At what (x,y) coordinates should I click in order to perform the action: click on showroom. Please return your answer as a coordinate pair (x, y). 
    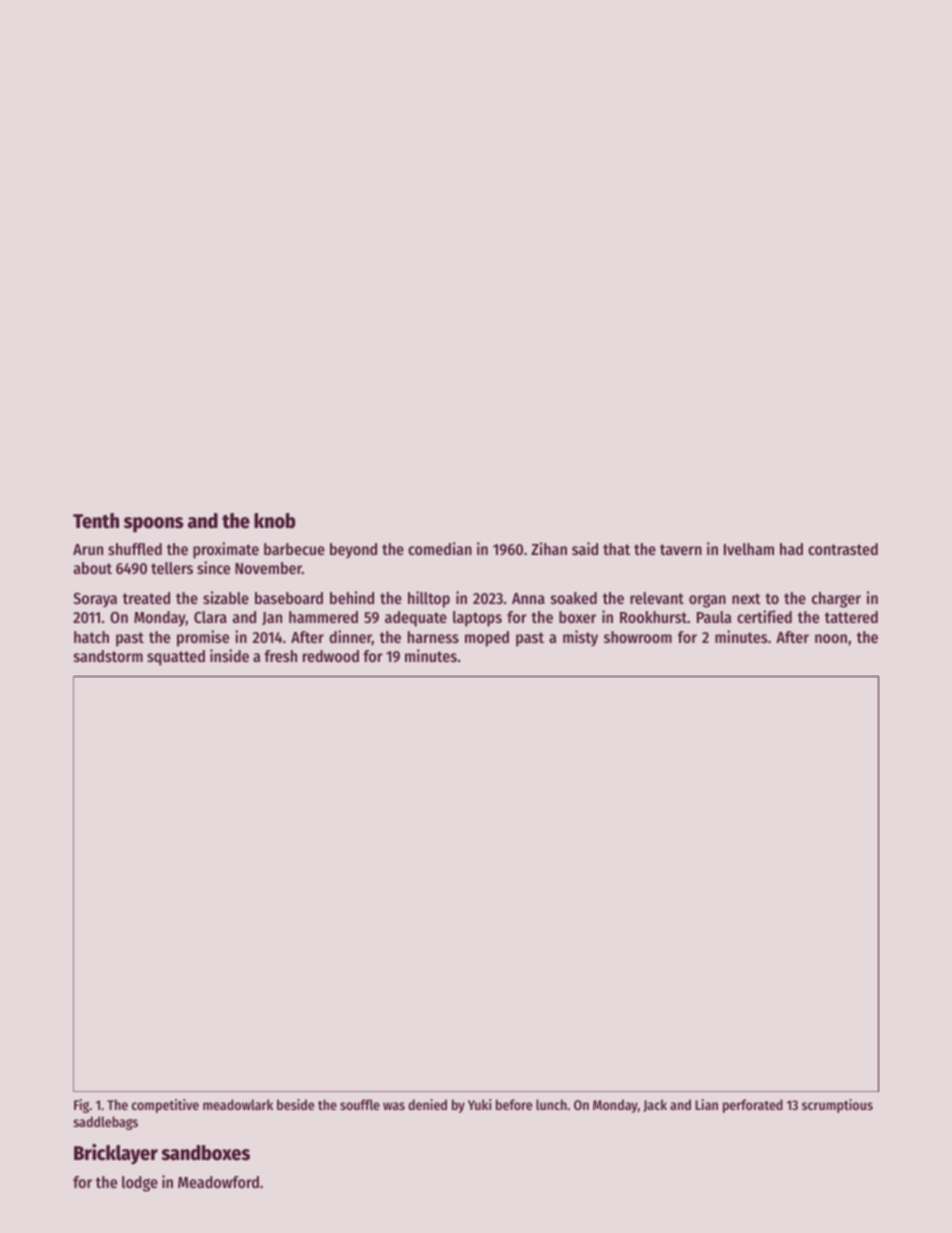
    Looking at the image, I should click on (638, 637).
